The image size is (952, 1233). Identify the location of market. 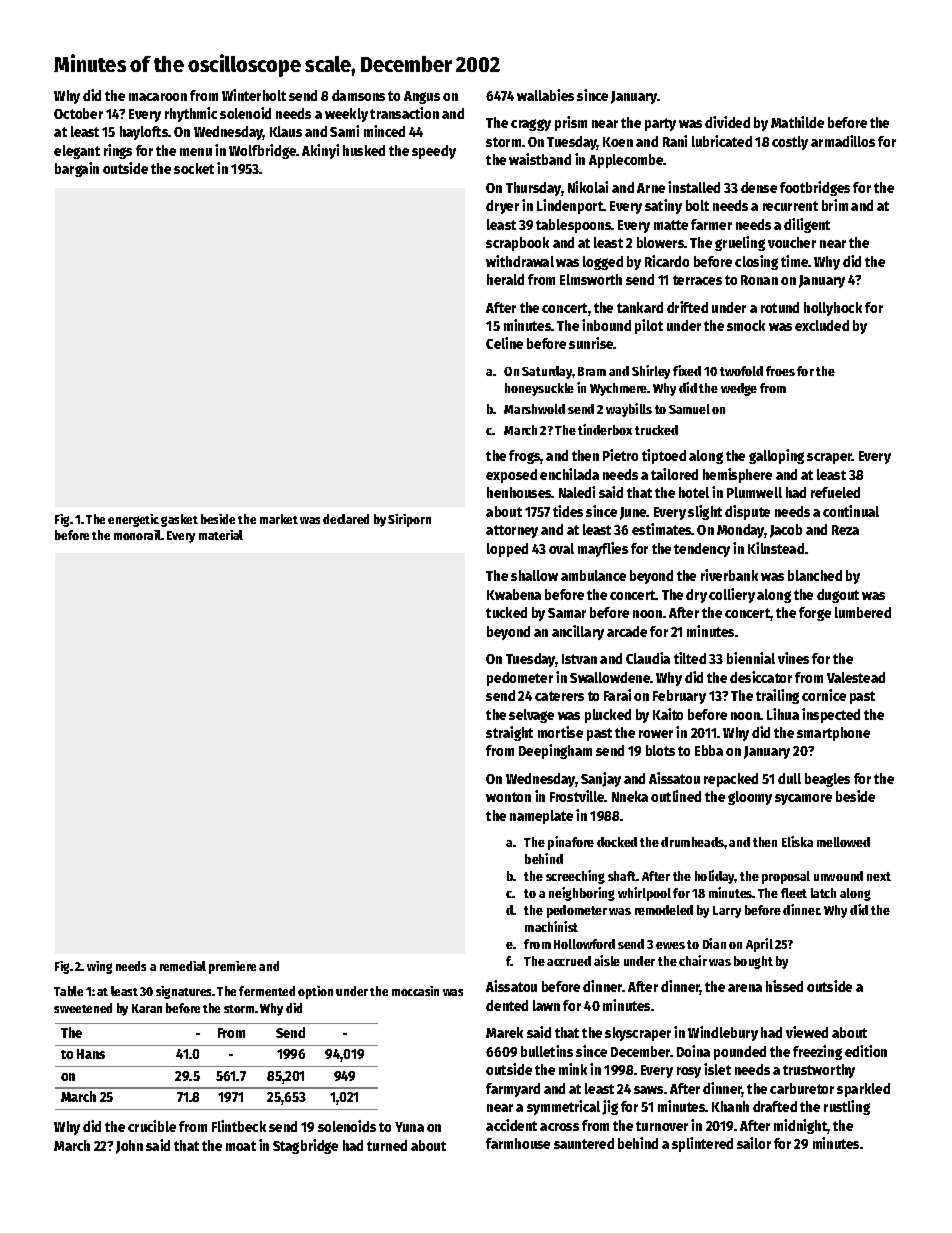
(279, 519).
